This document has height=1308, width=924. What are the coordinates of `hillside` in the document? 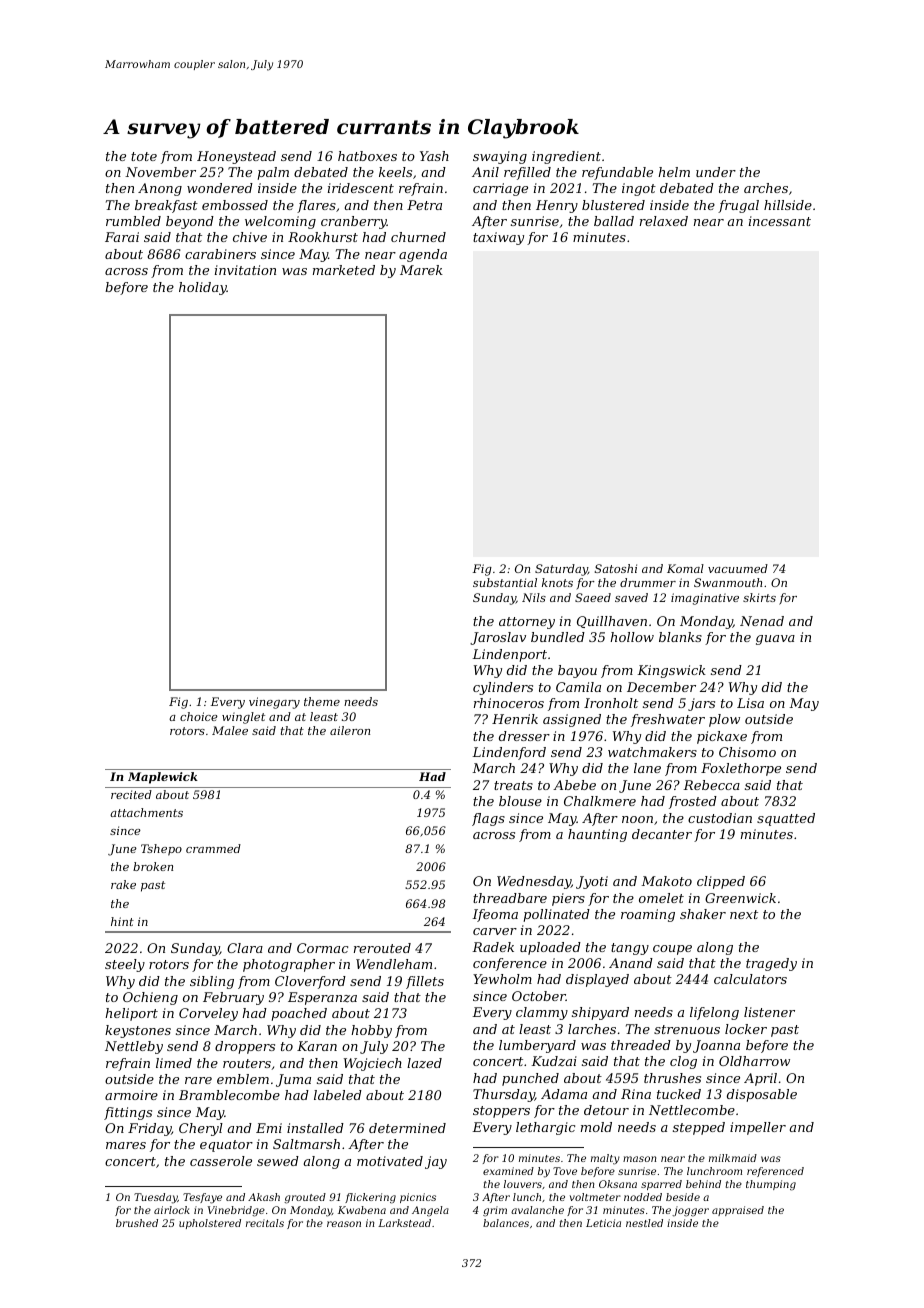 It's located at (788, 205).
